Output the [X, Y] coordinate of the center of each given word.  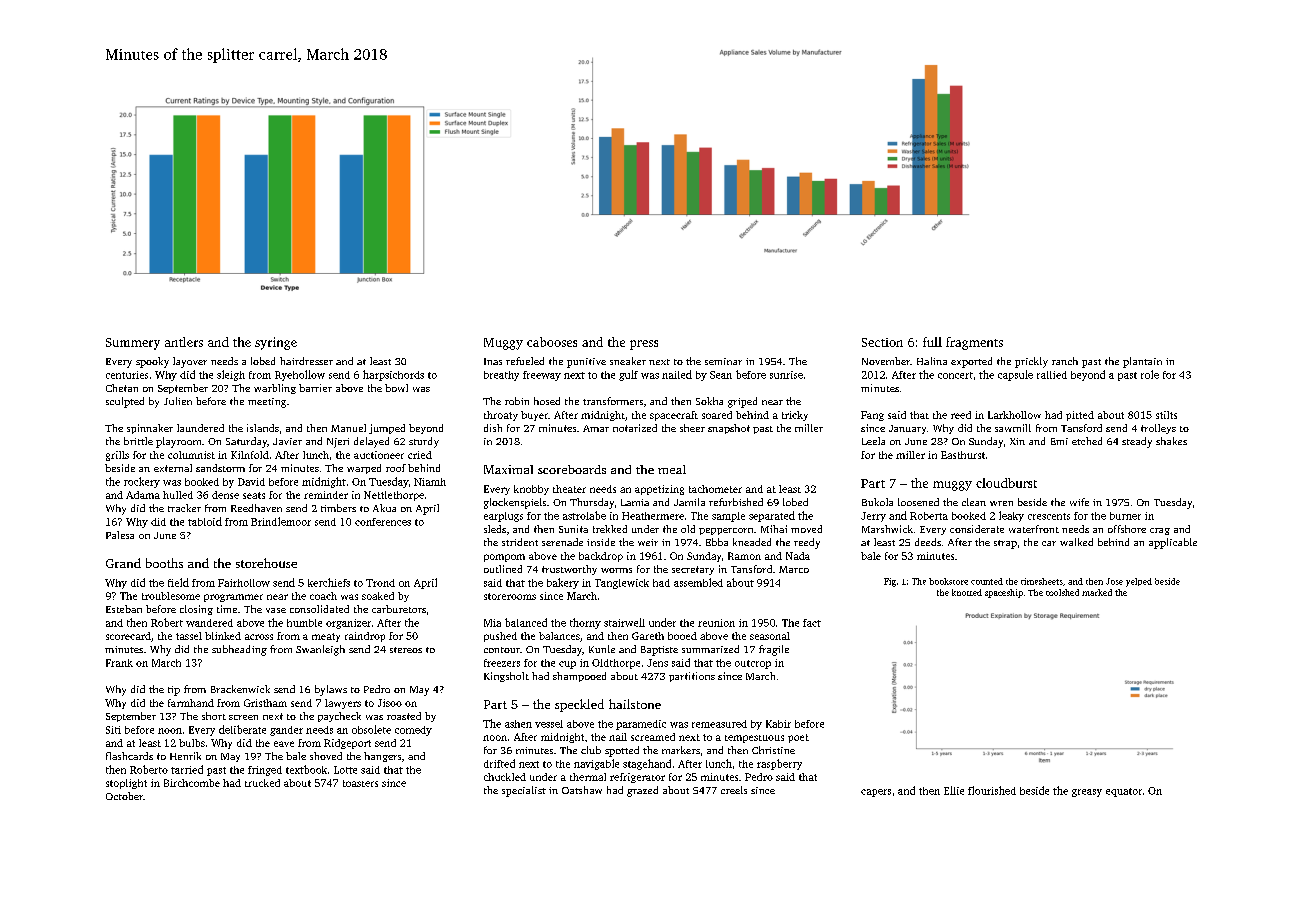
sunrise [786, 375]
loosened [918, 502]
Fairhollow [244, 583]
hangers [382, 757]
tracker [184, 508]
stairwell [624, 622]
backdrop [601, 557]
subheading [239, 650]
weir [648, 542]
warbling [275, 389]
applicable [1173, 543]
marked [1097, 592]
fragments [974, 343]
